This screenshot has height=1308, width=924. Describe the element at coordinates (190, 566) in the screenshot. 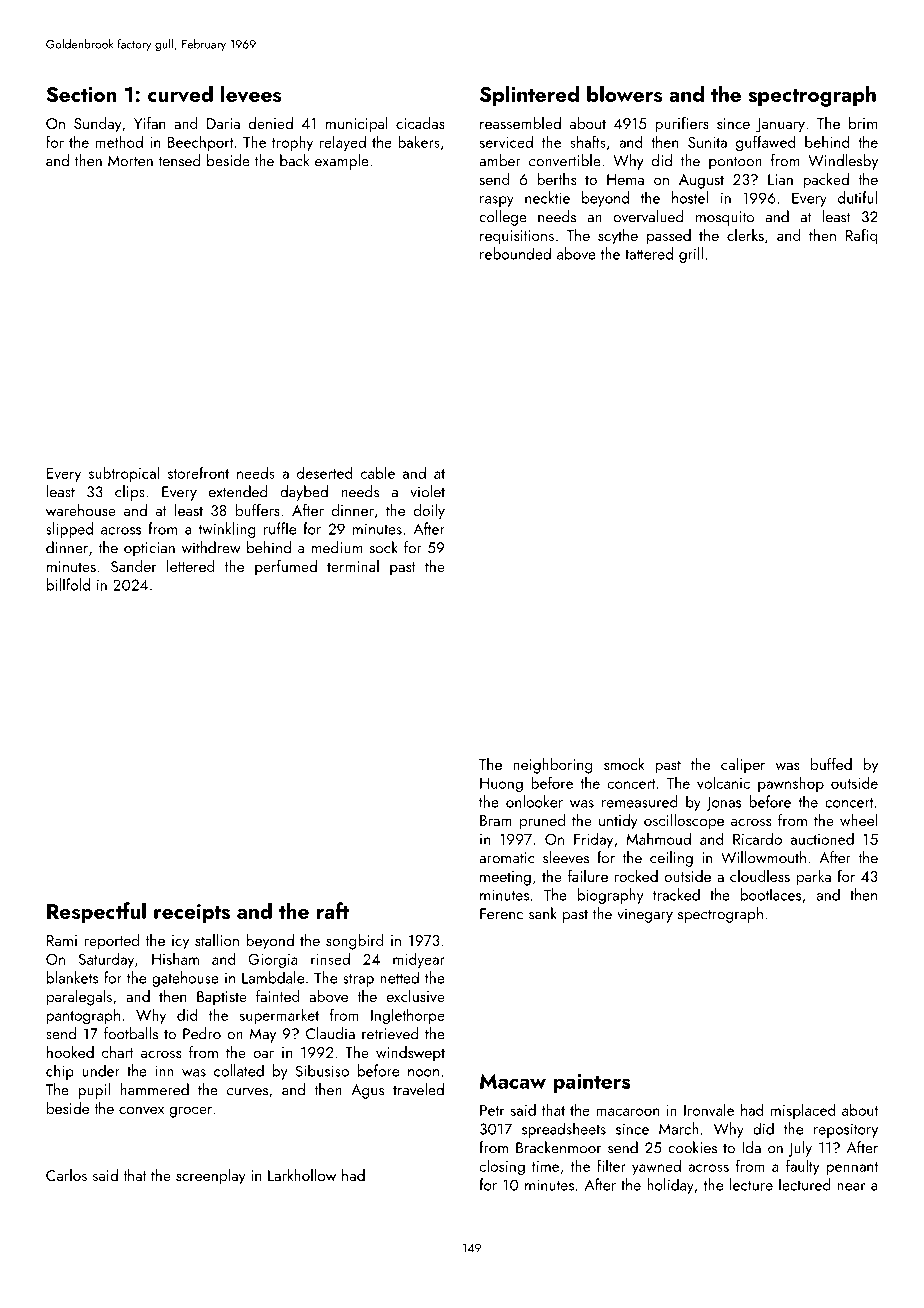

I see `lettered` at that location.
